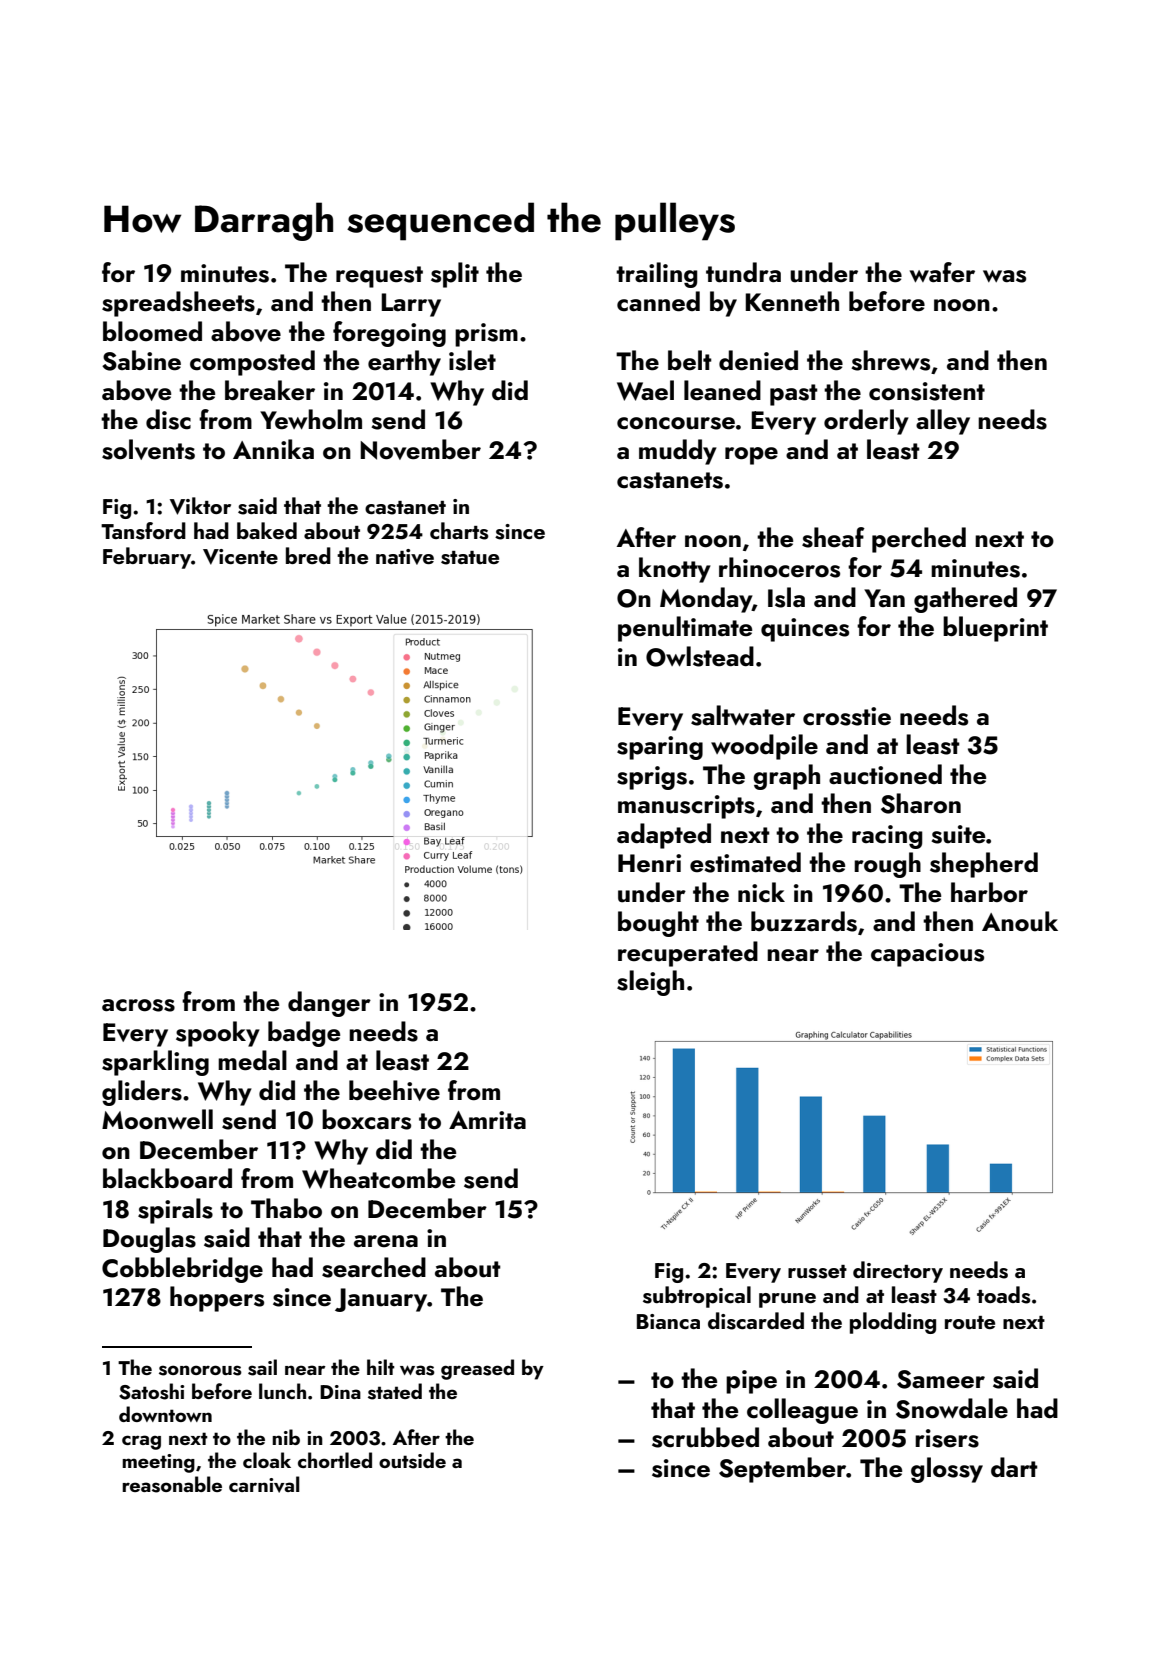 This document has height=1654, width=1165. Describe the element at coordinates (455, 275) in the document. I see `split` at that location.
